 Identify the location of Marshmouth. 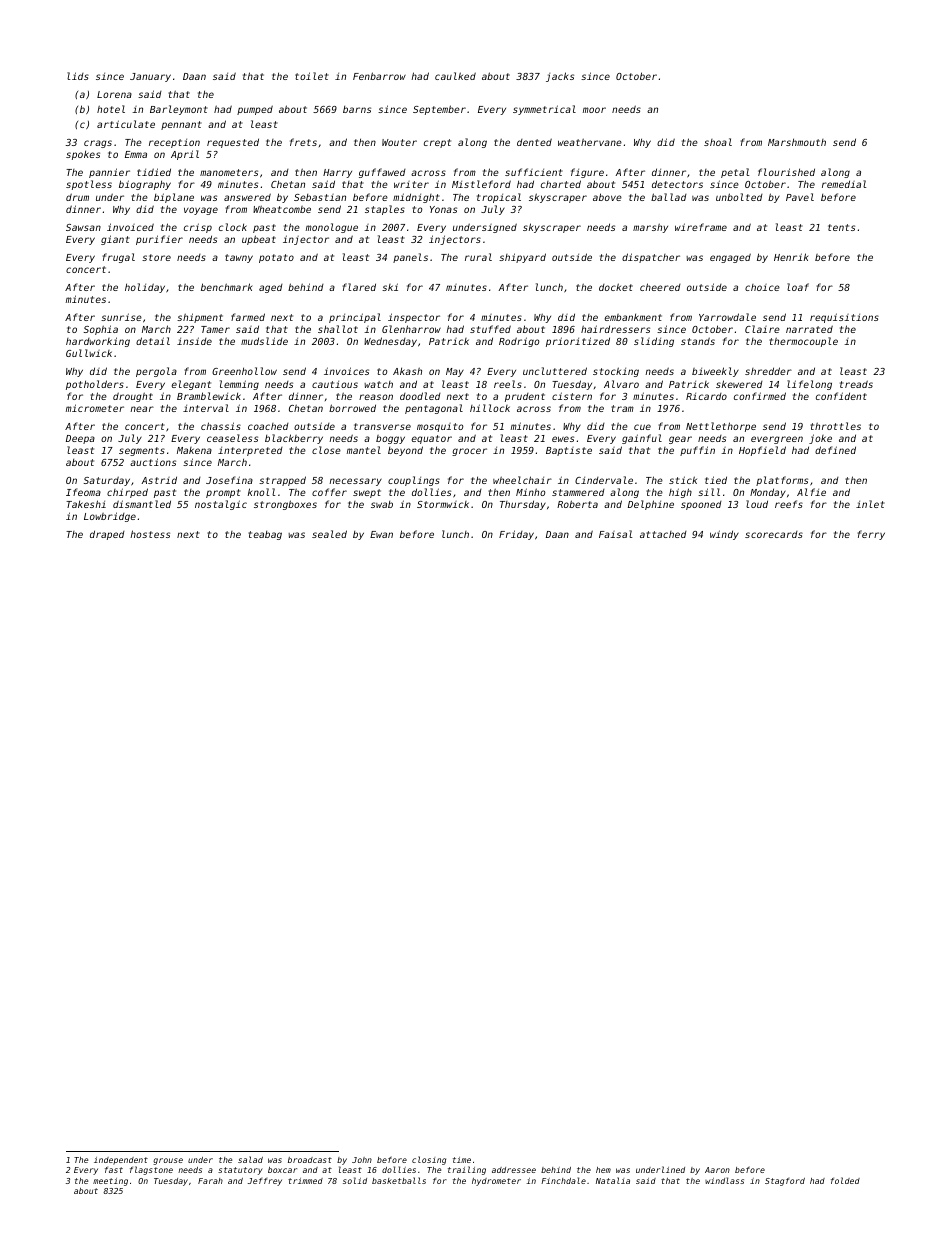
(797, 142).
